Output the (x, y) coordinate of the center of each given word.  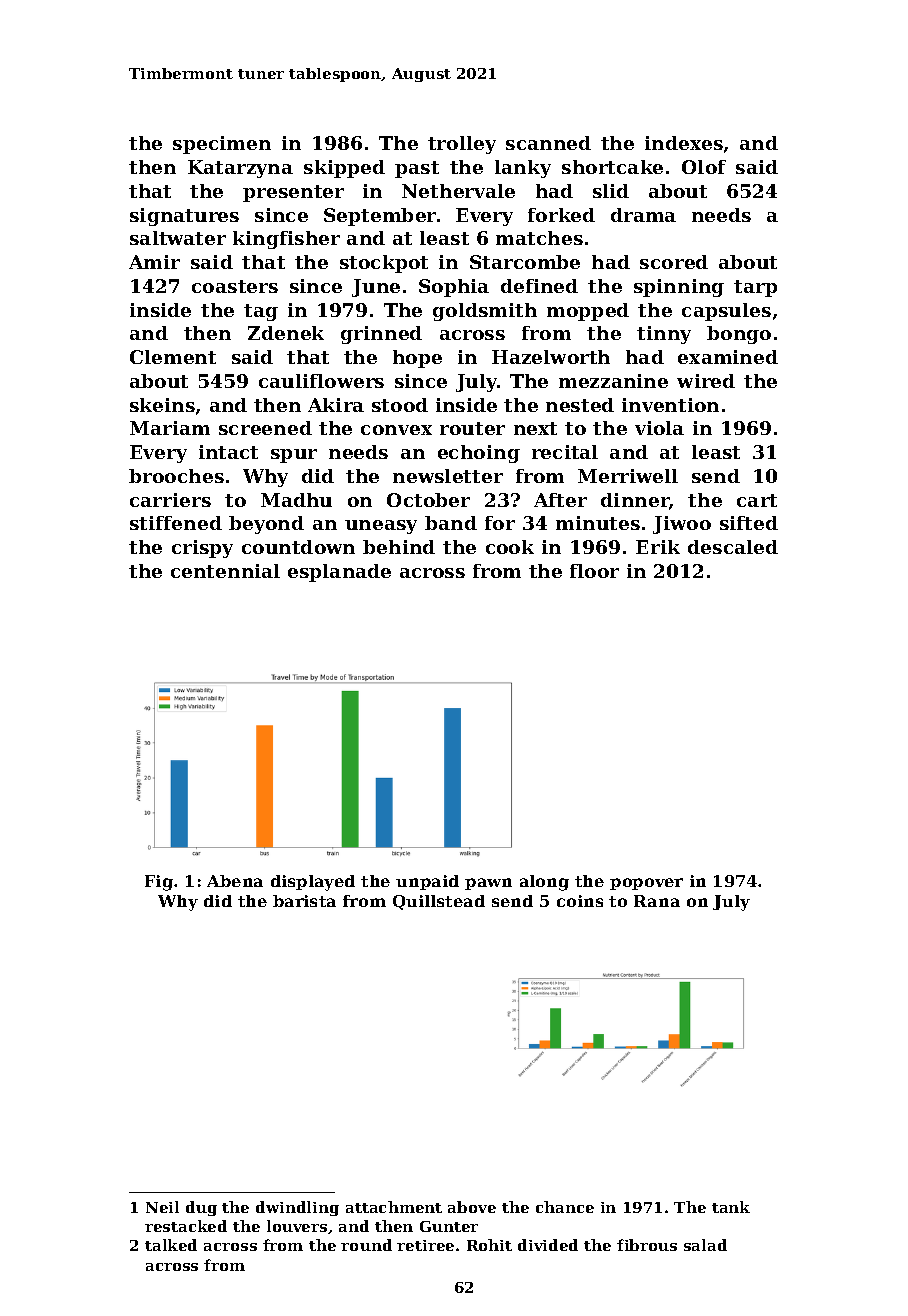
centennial (225, 571)
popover (646, 884)
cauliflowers (321, 381)
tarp (755, 288)
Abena (235, 881)
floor (594, 571)
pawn (488, 884)
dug (201, 1208)
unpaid (427, 882)
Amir (154, 262)
